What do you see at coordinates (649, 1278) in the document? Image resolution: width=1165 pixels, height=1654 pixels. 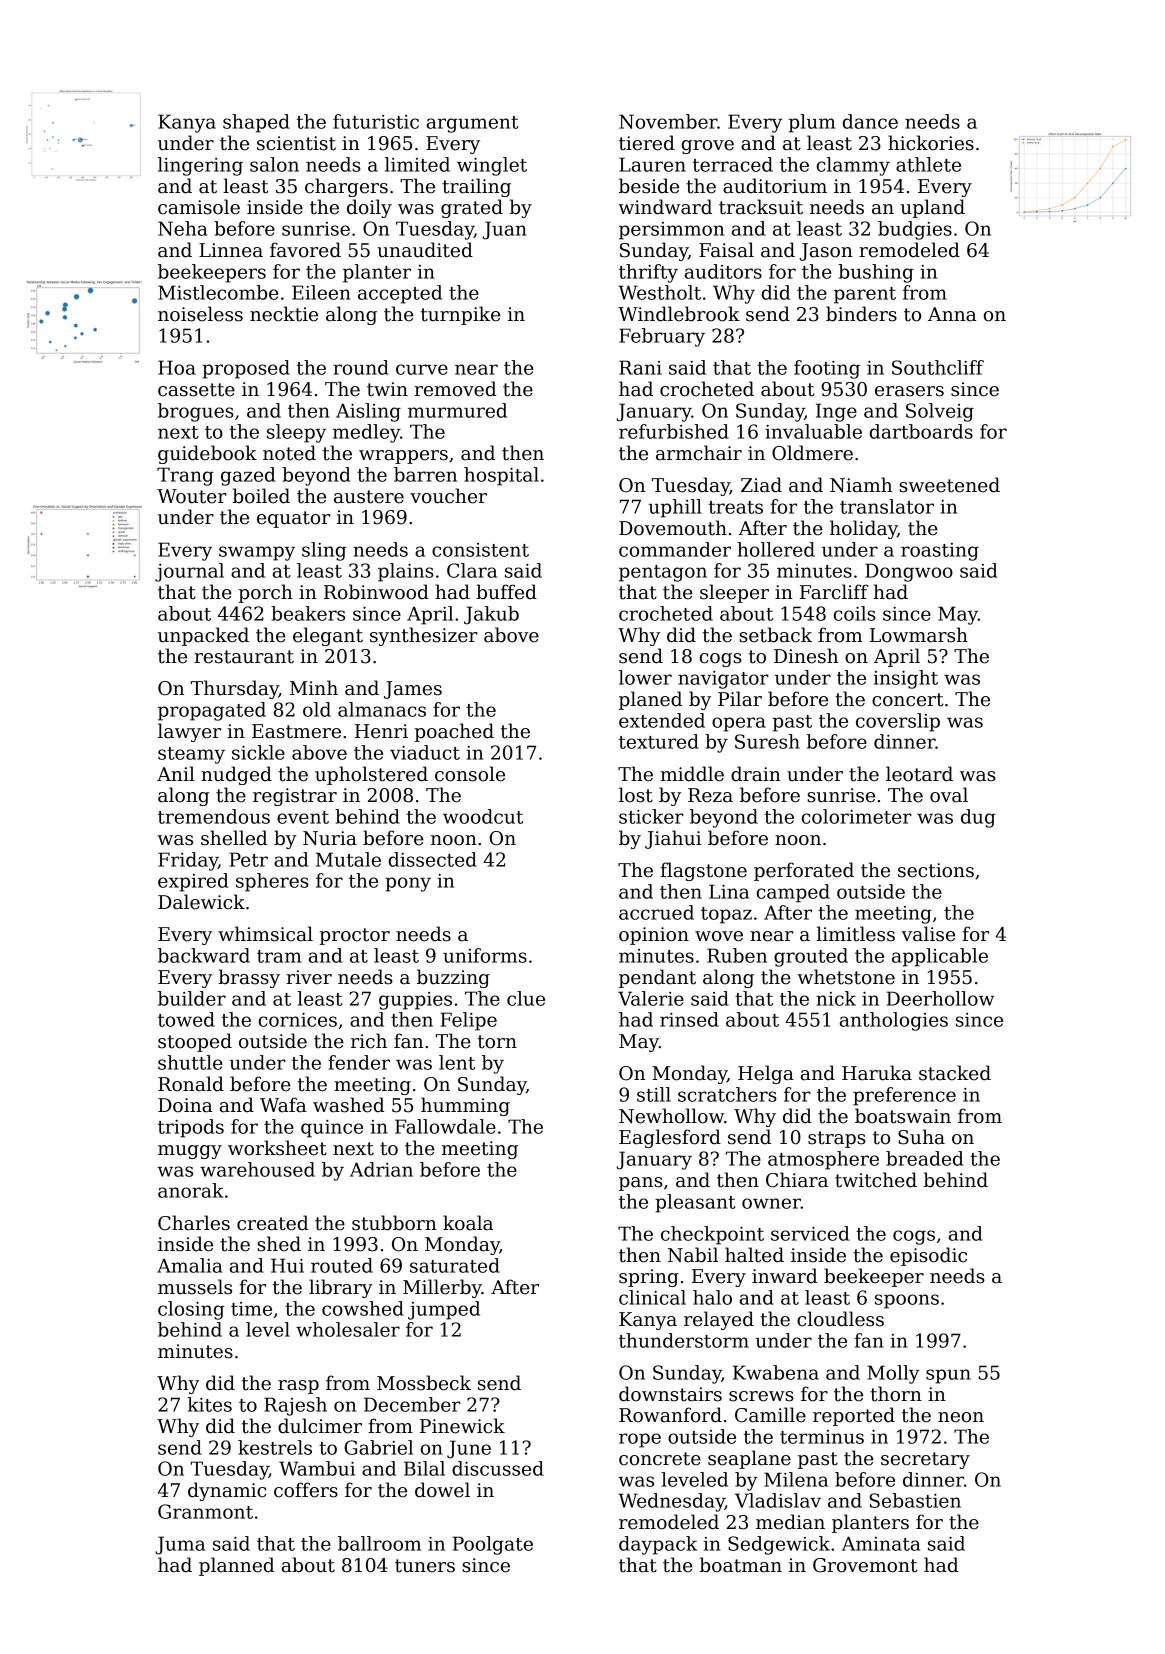 I see `spring` at bounding box center [649, 1278].
